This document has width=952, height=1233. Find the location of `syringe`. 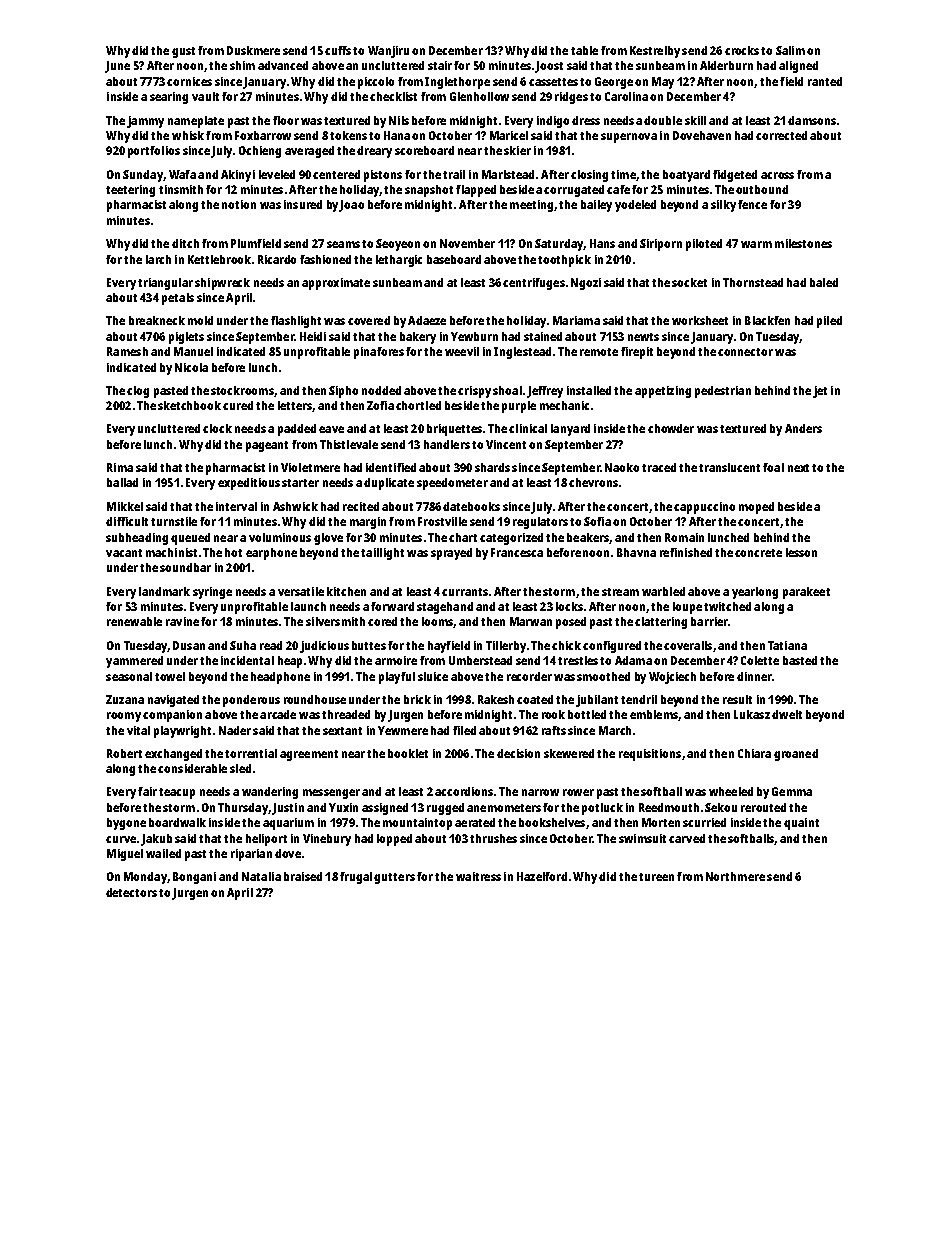

syringe is located at coordinates (212, 593).
